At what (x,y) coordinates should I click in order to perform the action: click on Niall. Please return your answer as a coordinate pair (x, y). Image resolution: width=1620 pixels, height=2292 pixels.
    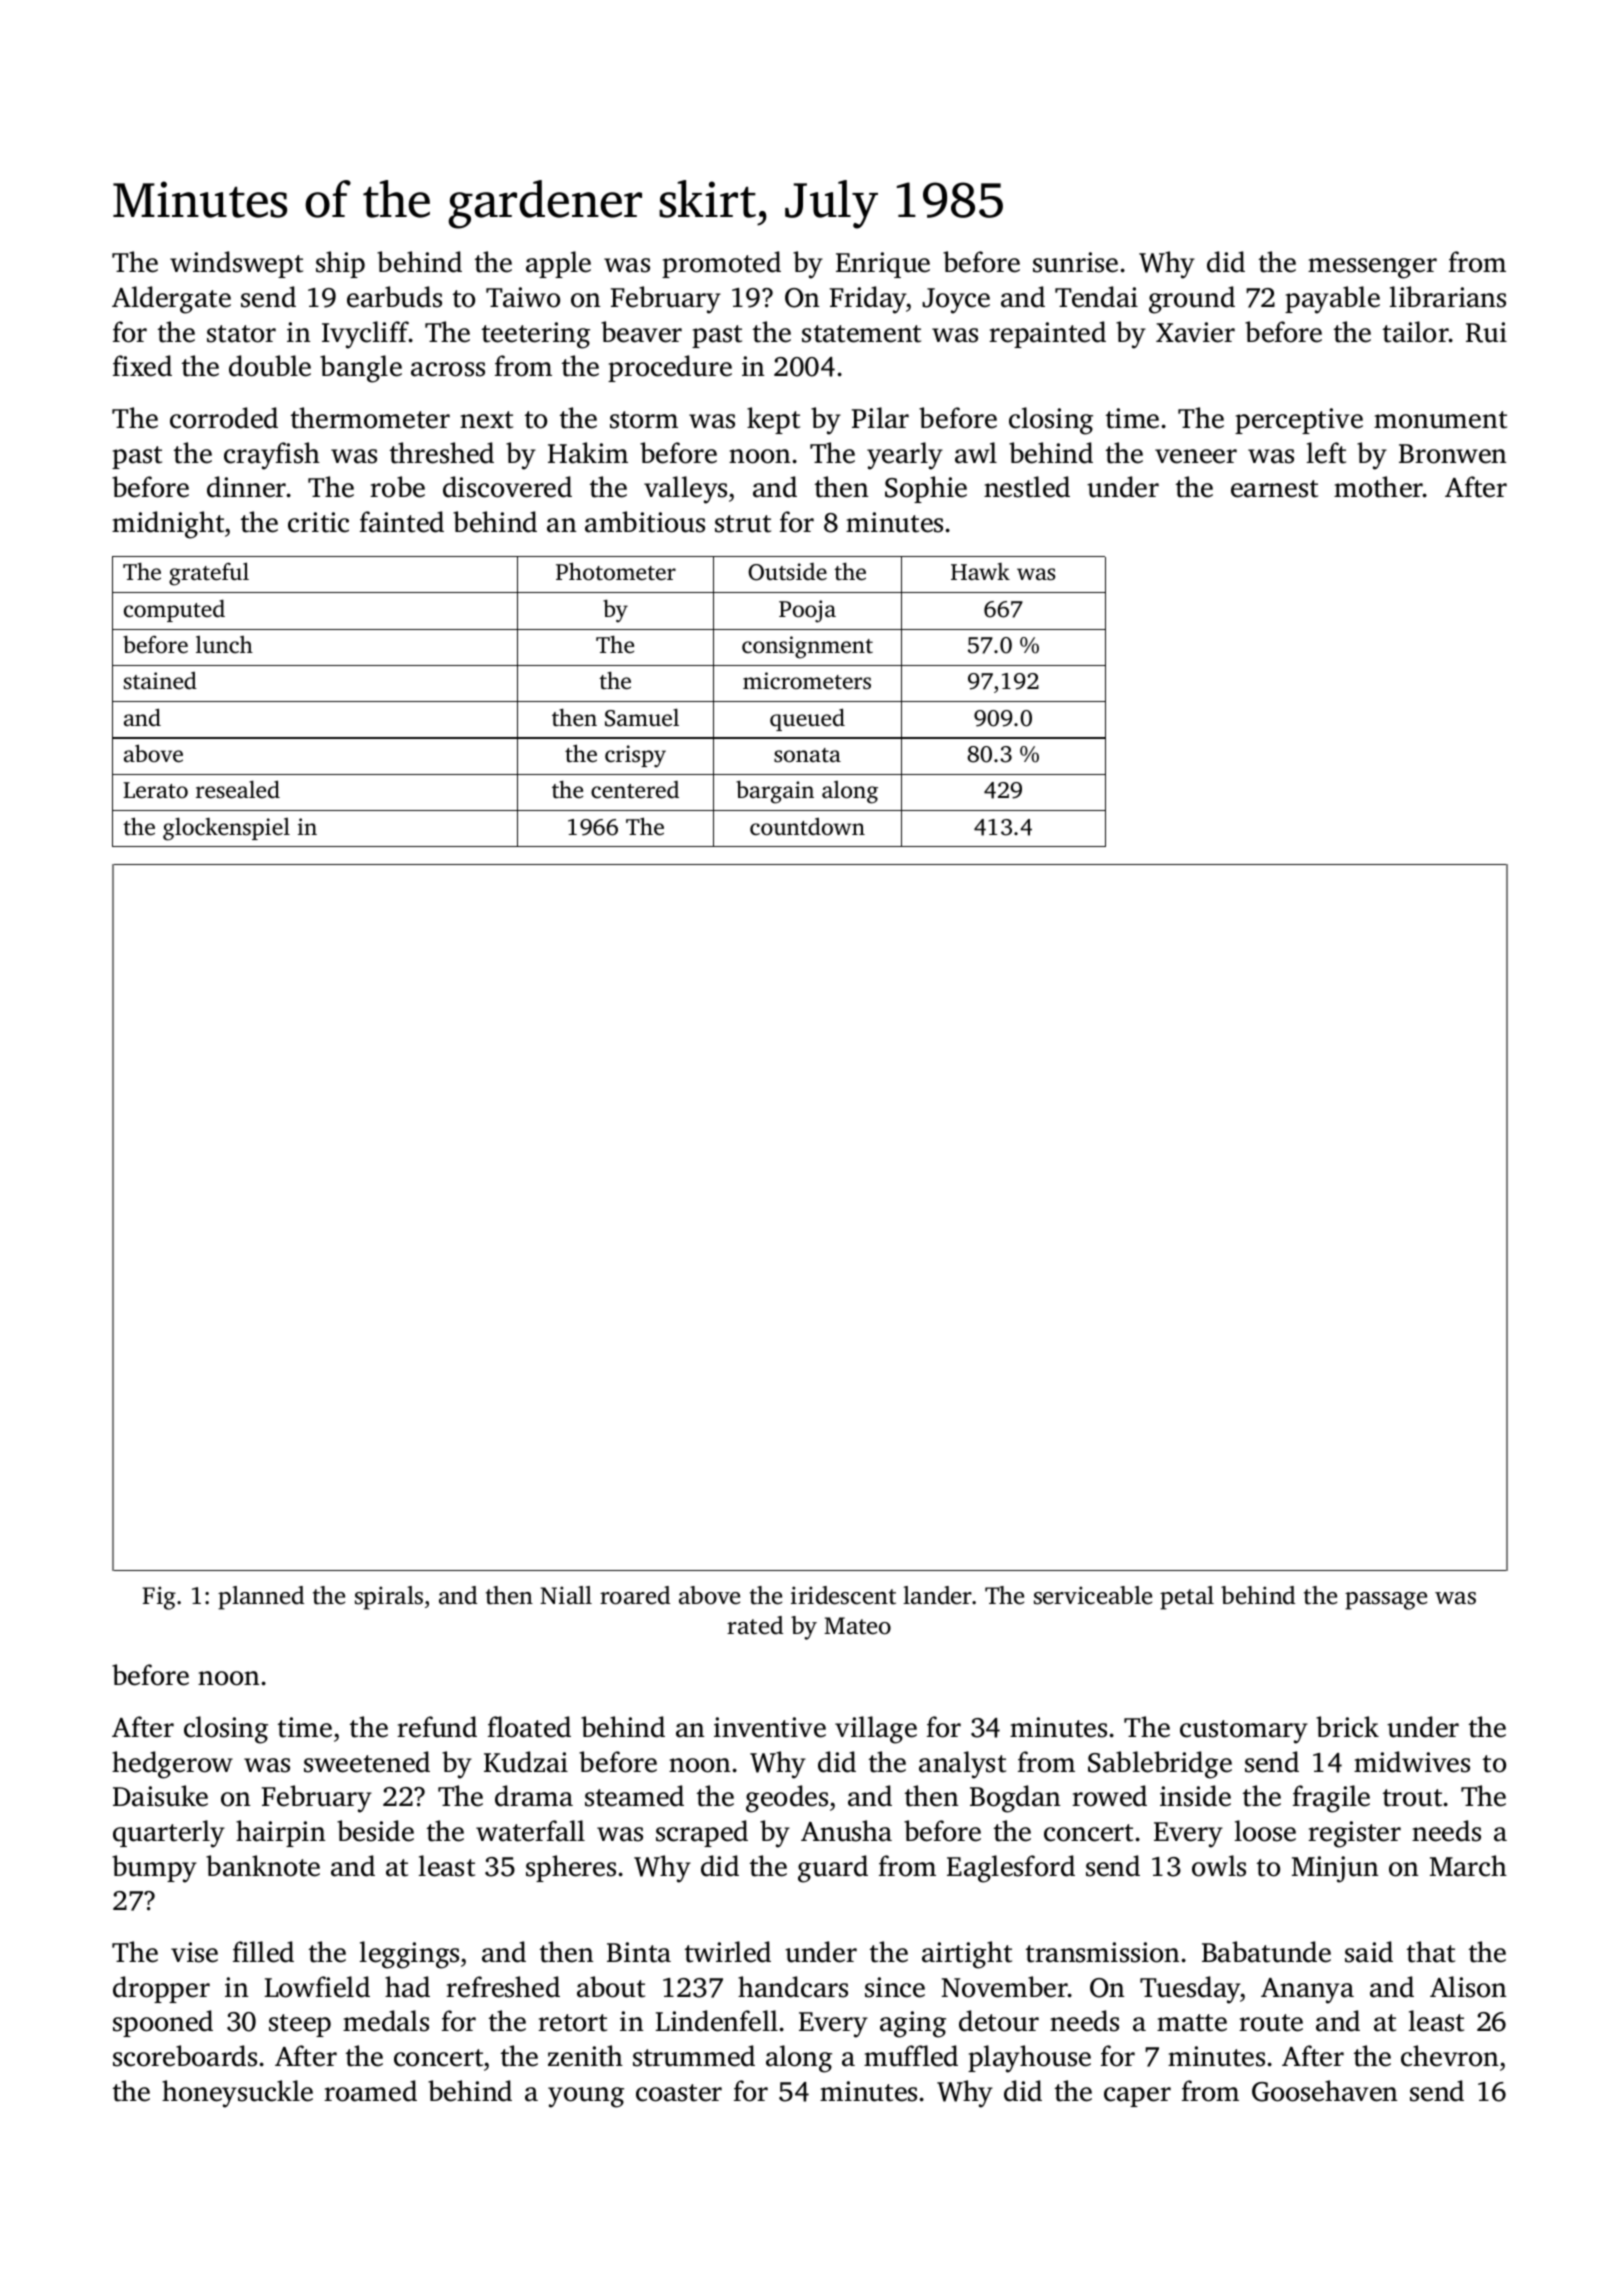
    Looking at the image, I should click on (566, 1595).
